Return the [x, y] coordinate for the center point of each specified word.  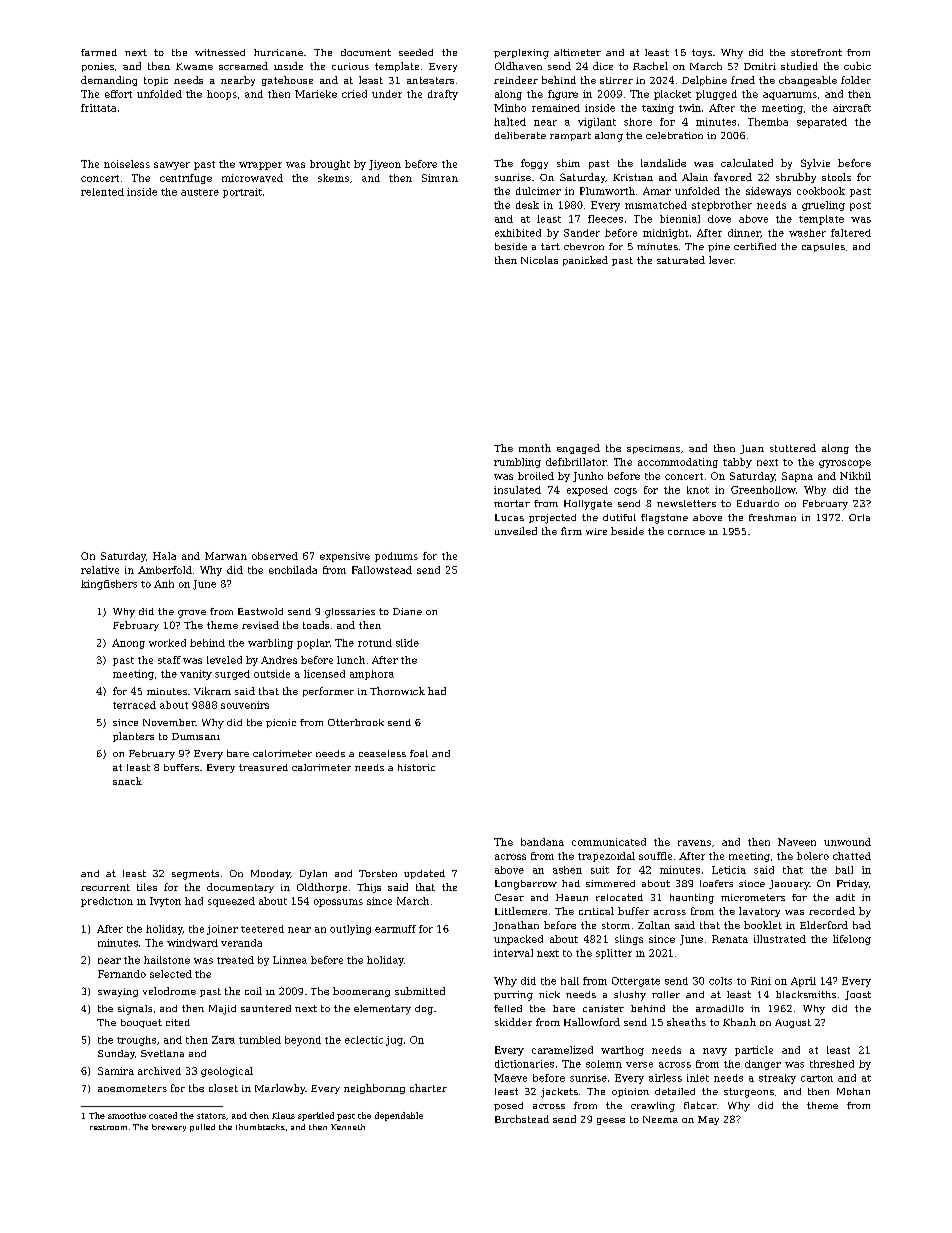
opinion [630, 1092]
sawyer [172, 166]
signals [135, 1010]
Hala [164, 556]
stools [836, 177]
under [387, 94]
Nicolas [539, 260]
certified [755, 246]
